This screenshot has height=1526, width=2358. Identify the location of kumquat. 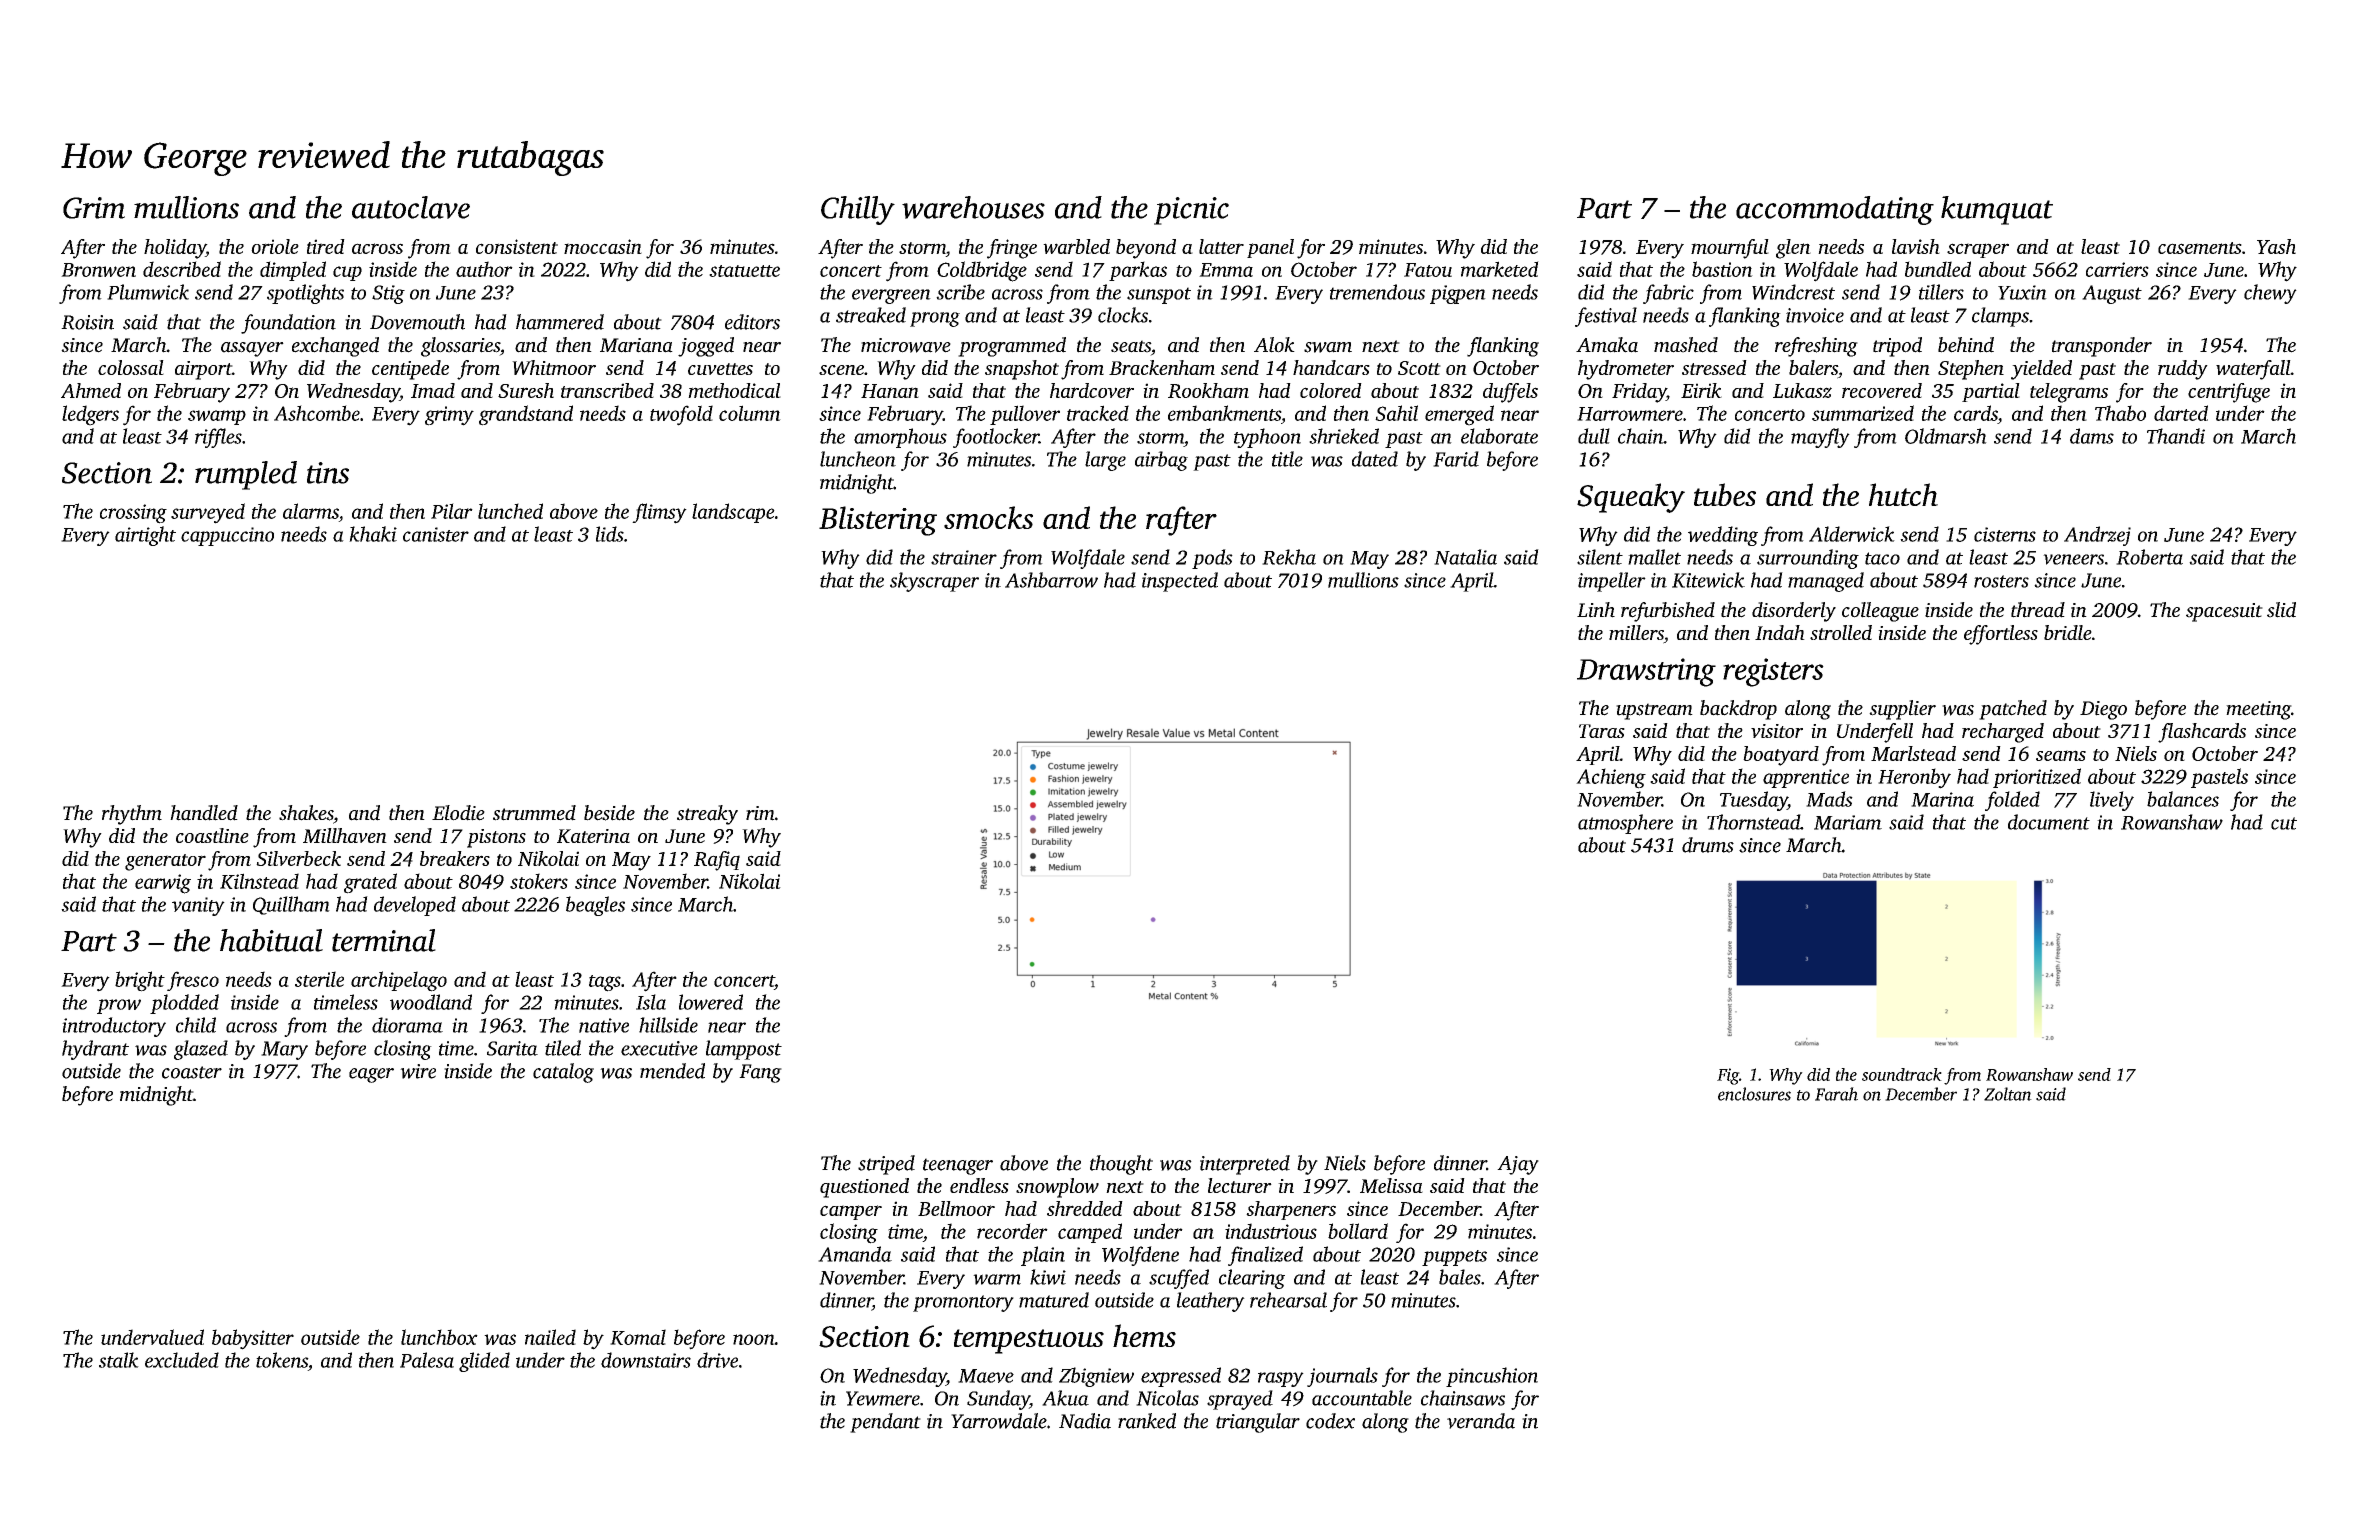
(1997, 210).
